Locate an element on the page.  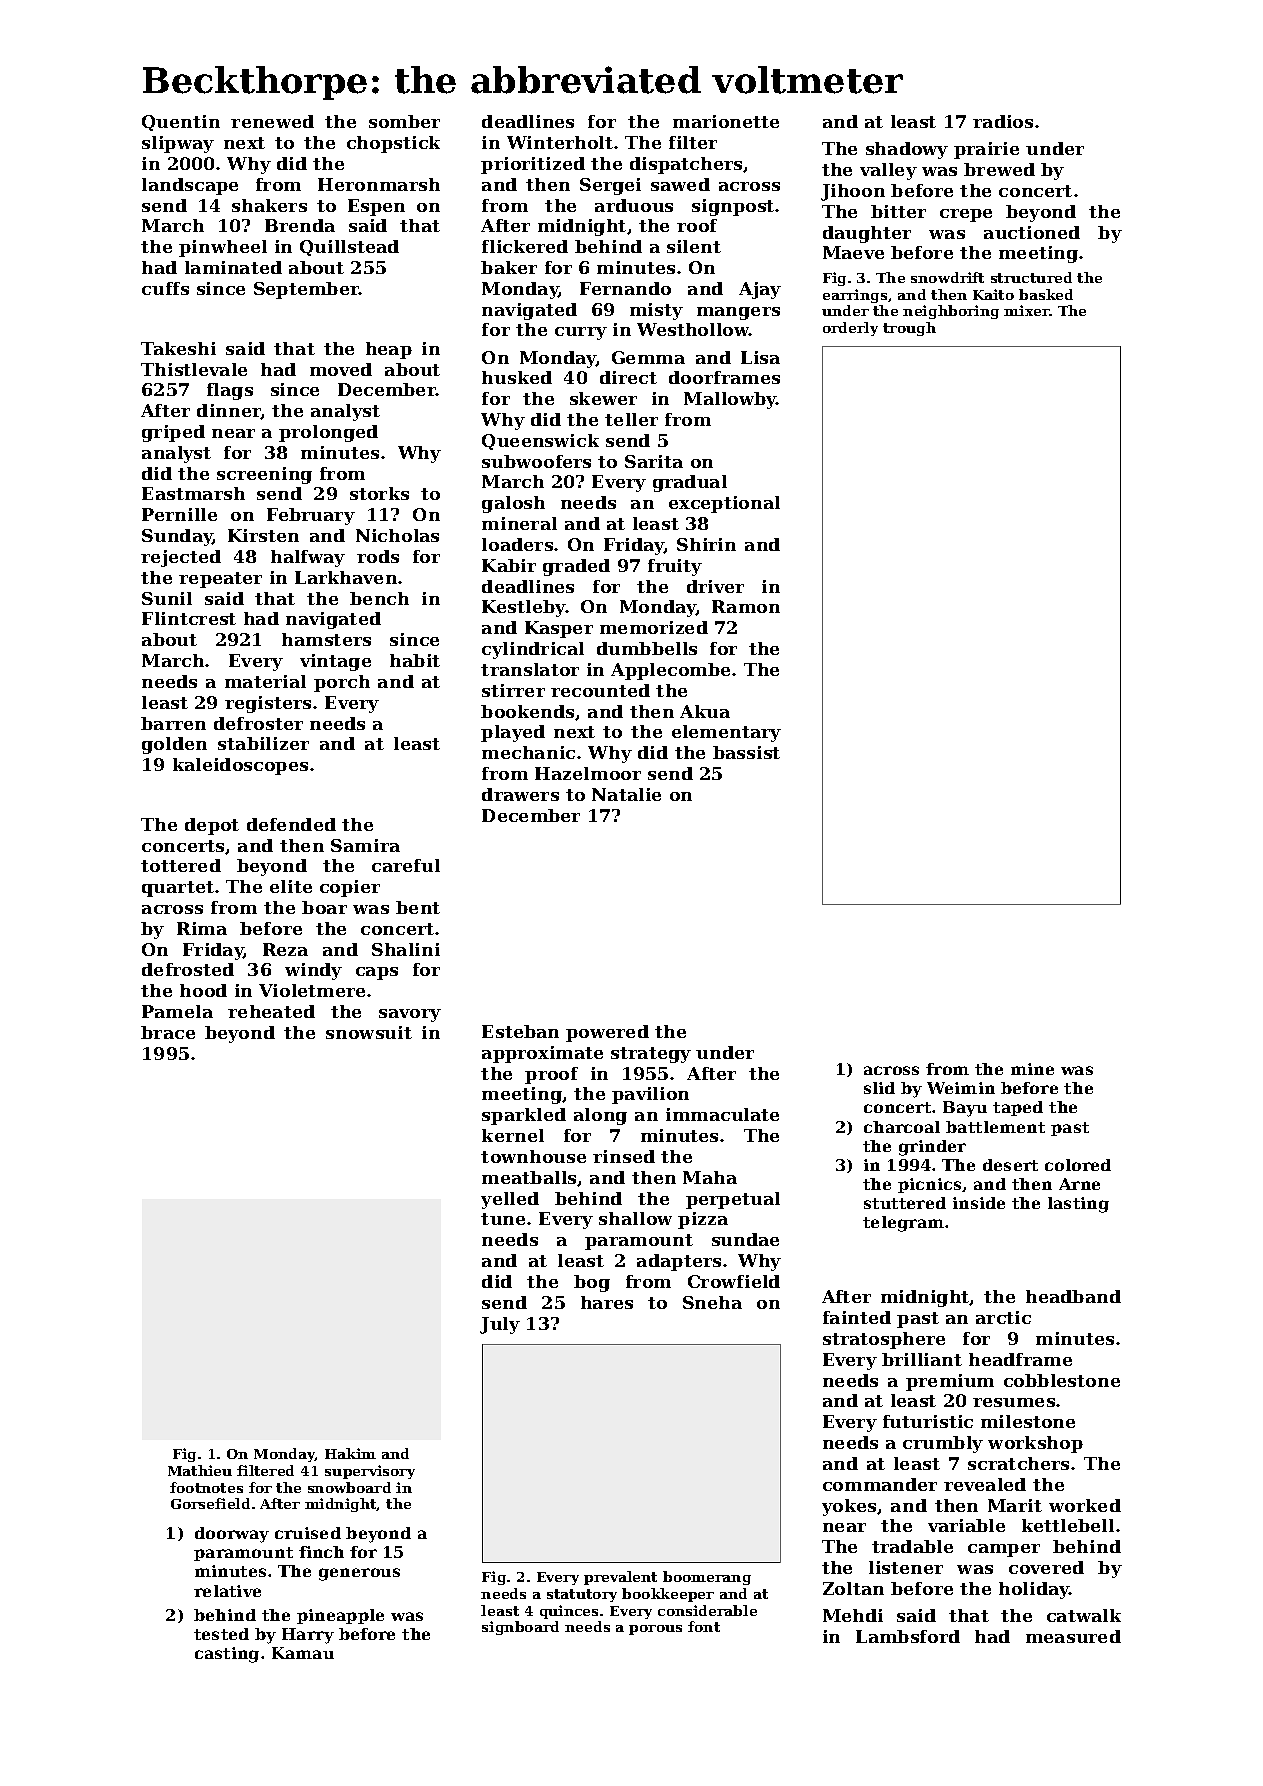
taped is located at coordinates (1018, 1108).
